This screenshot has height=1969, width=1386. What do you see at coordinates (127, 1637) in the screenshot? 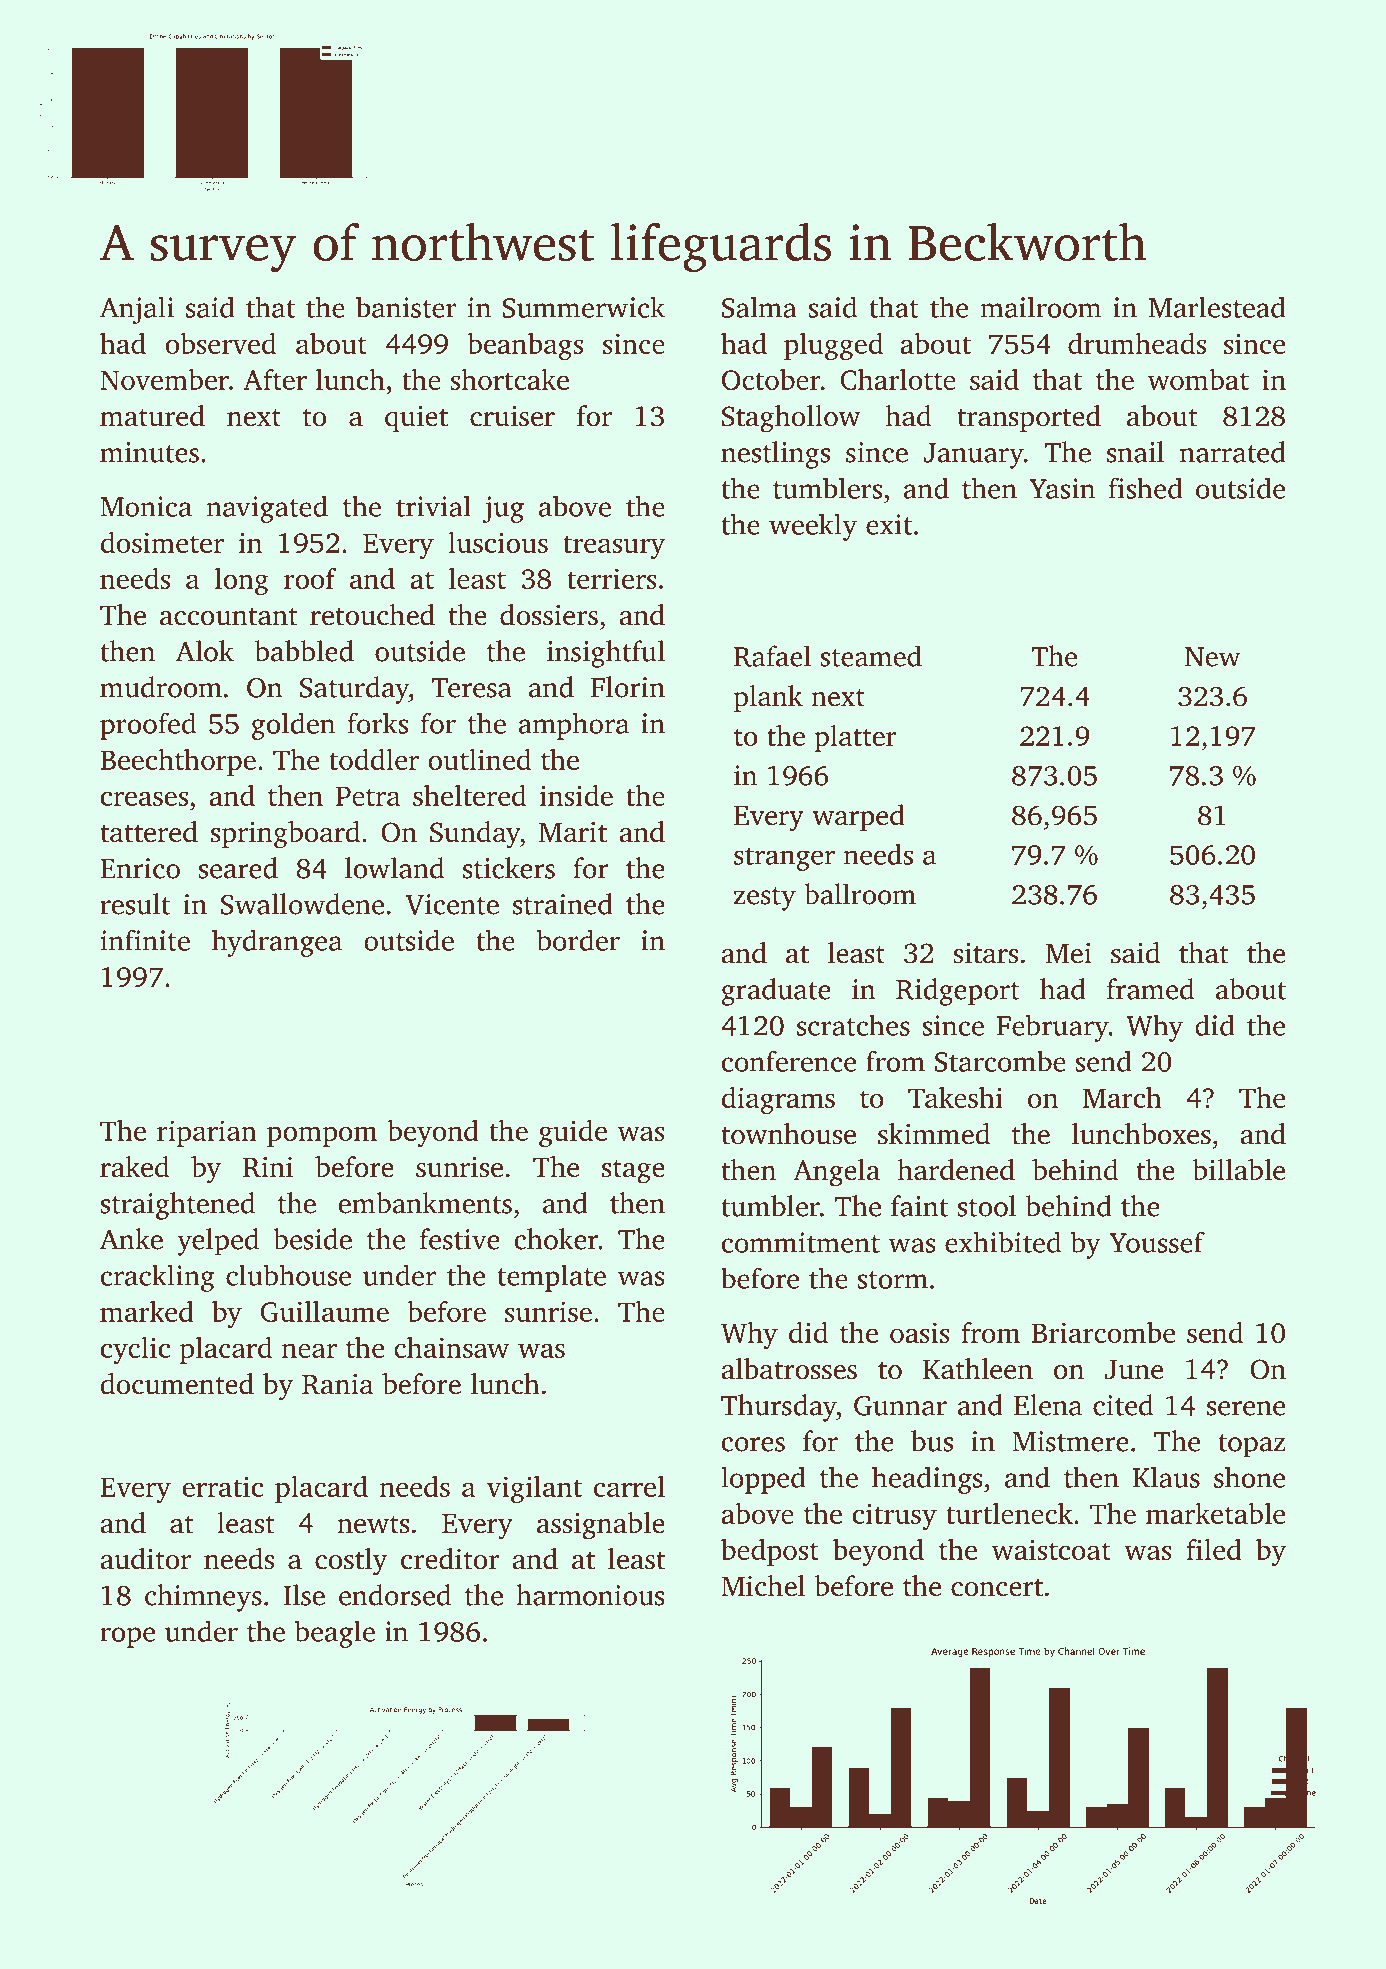
I see `rope` at bounding box center [127, 1637].
